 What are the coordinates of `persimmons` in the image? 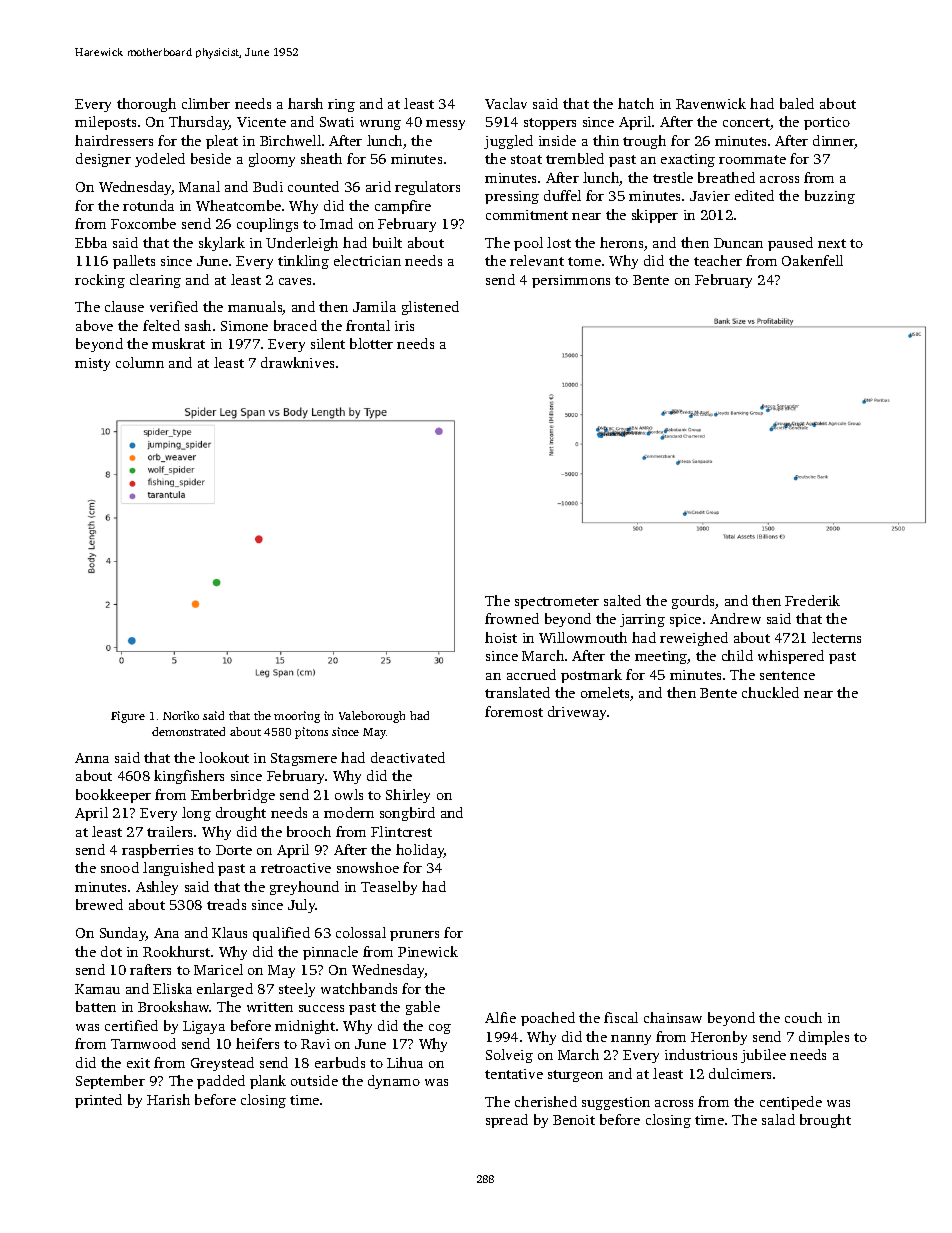 It's located at (571, 281).
